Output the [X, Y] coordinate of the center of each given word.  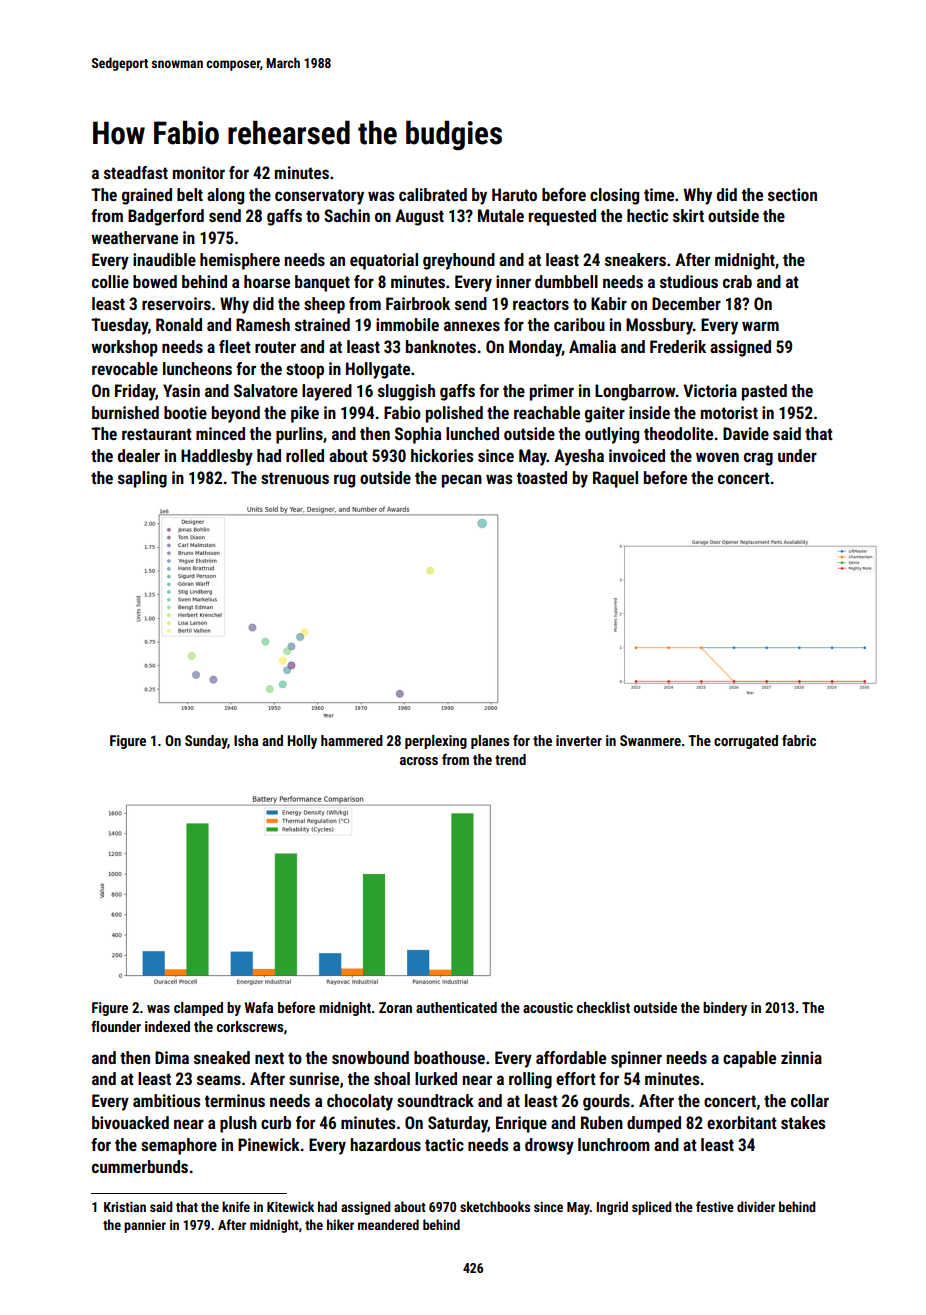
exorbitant [742, 1122]
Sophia [418, 435]
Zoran [395, 1007]
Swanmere [650, 740]
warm [760, 326]
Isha [246, 740]
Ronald [179, 324]
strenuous [295, 478]
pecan [462, 481]
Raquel [615, 479]
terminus [235, 1100]
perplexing [436, 742]
